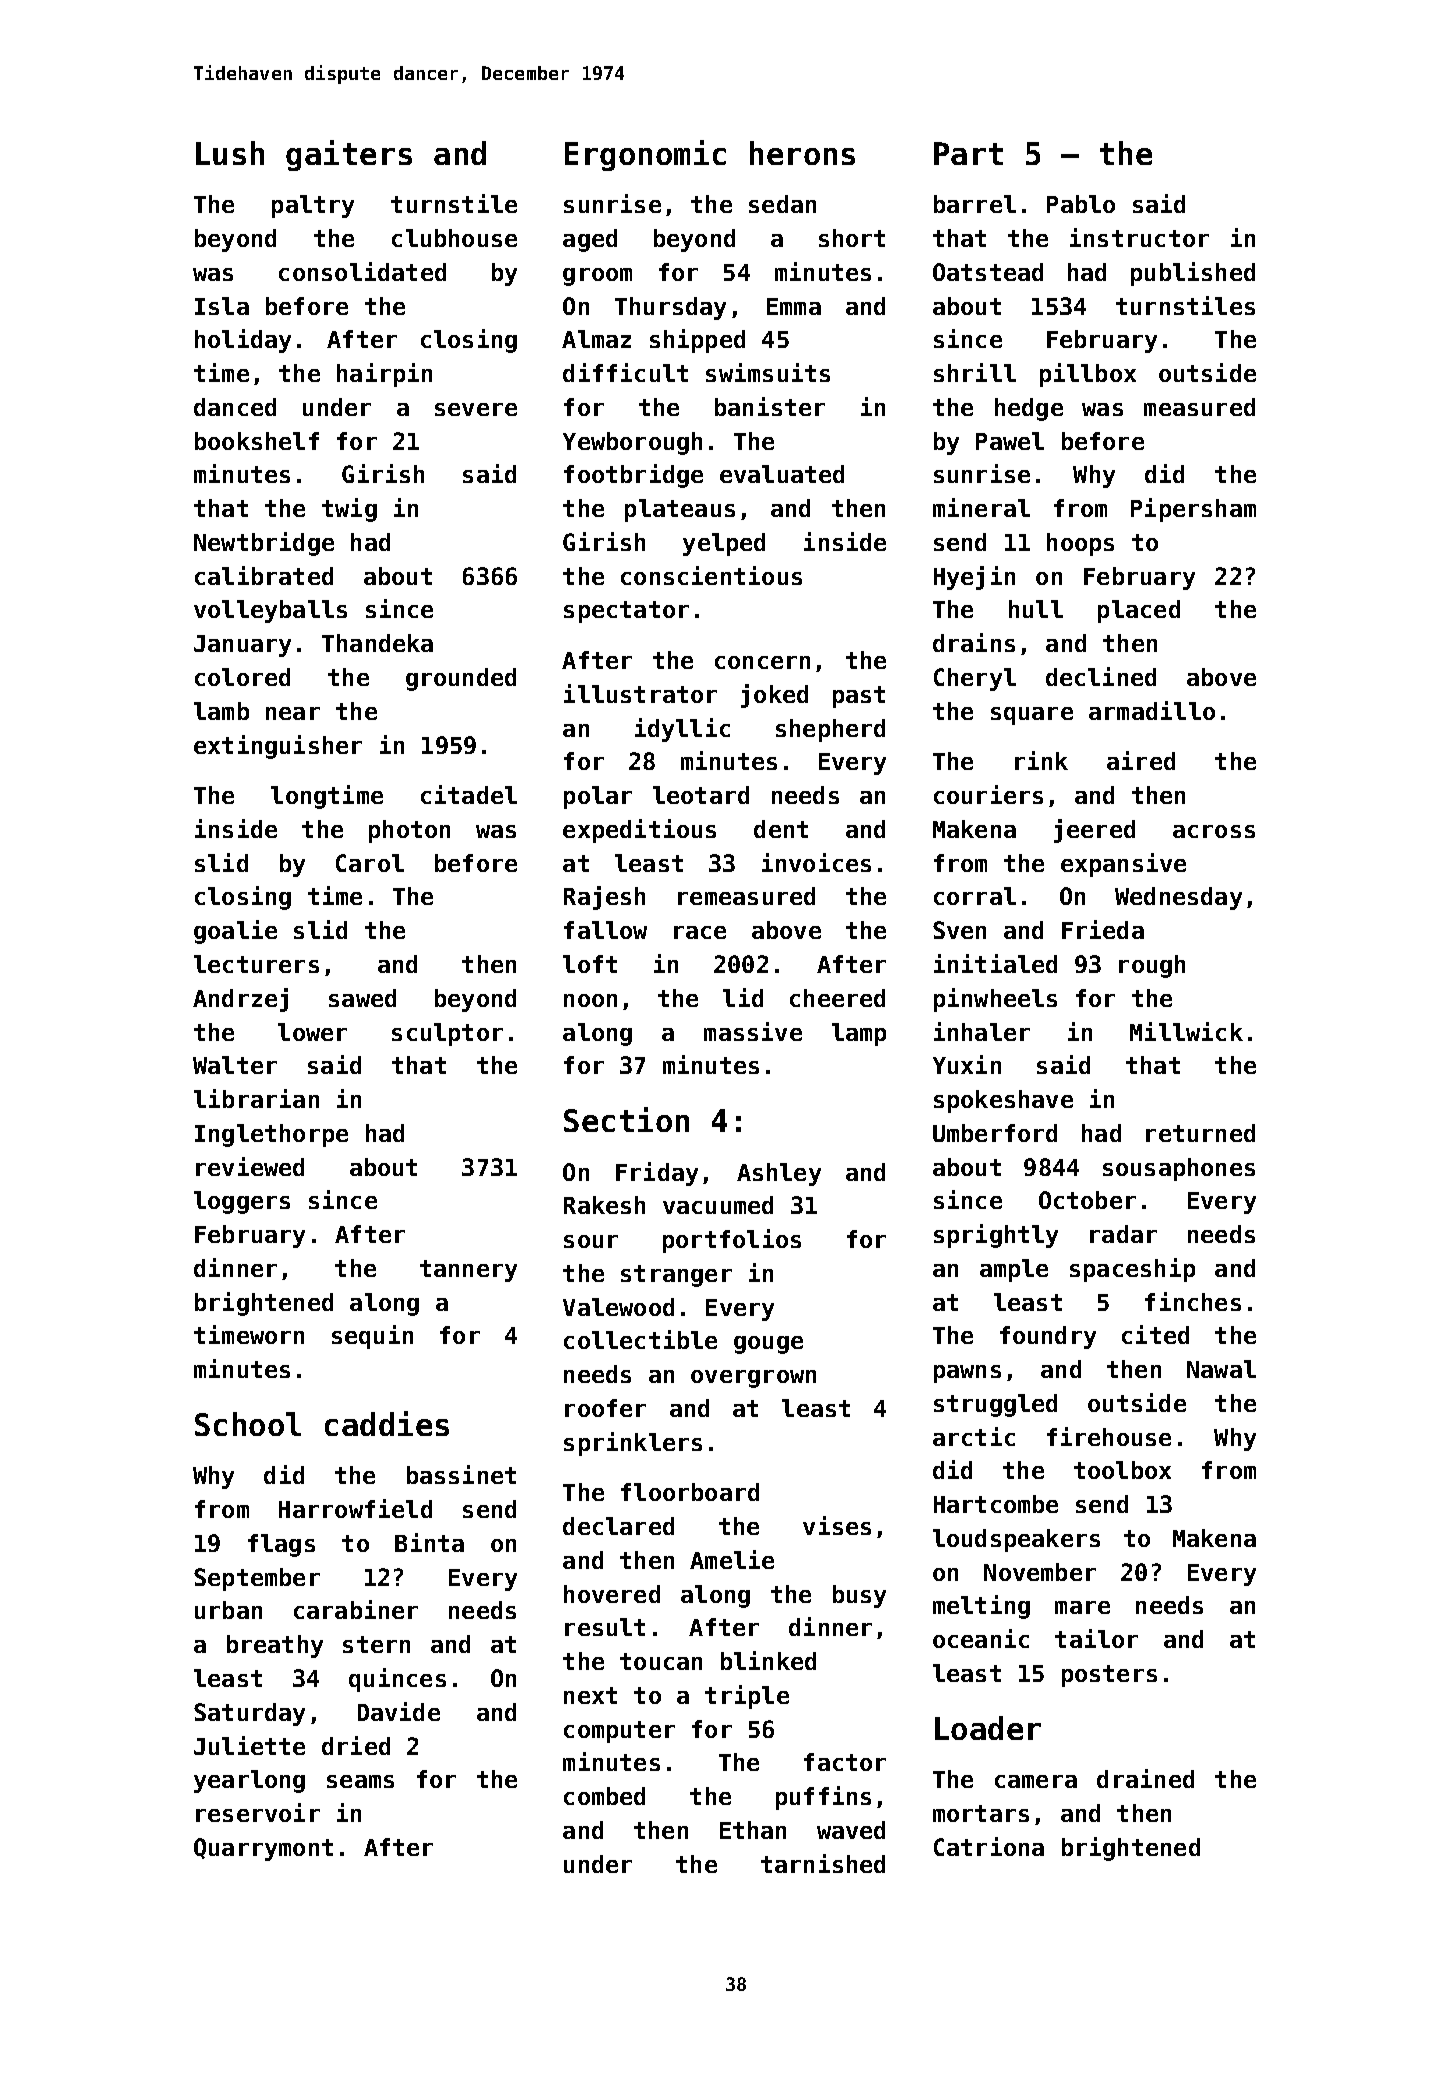  I want to click on sequin, so click(372, 1337).
